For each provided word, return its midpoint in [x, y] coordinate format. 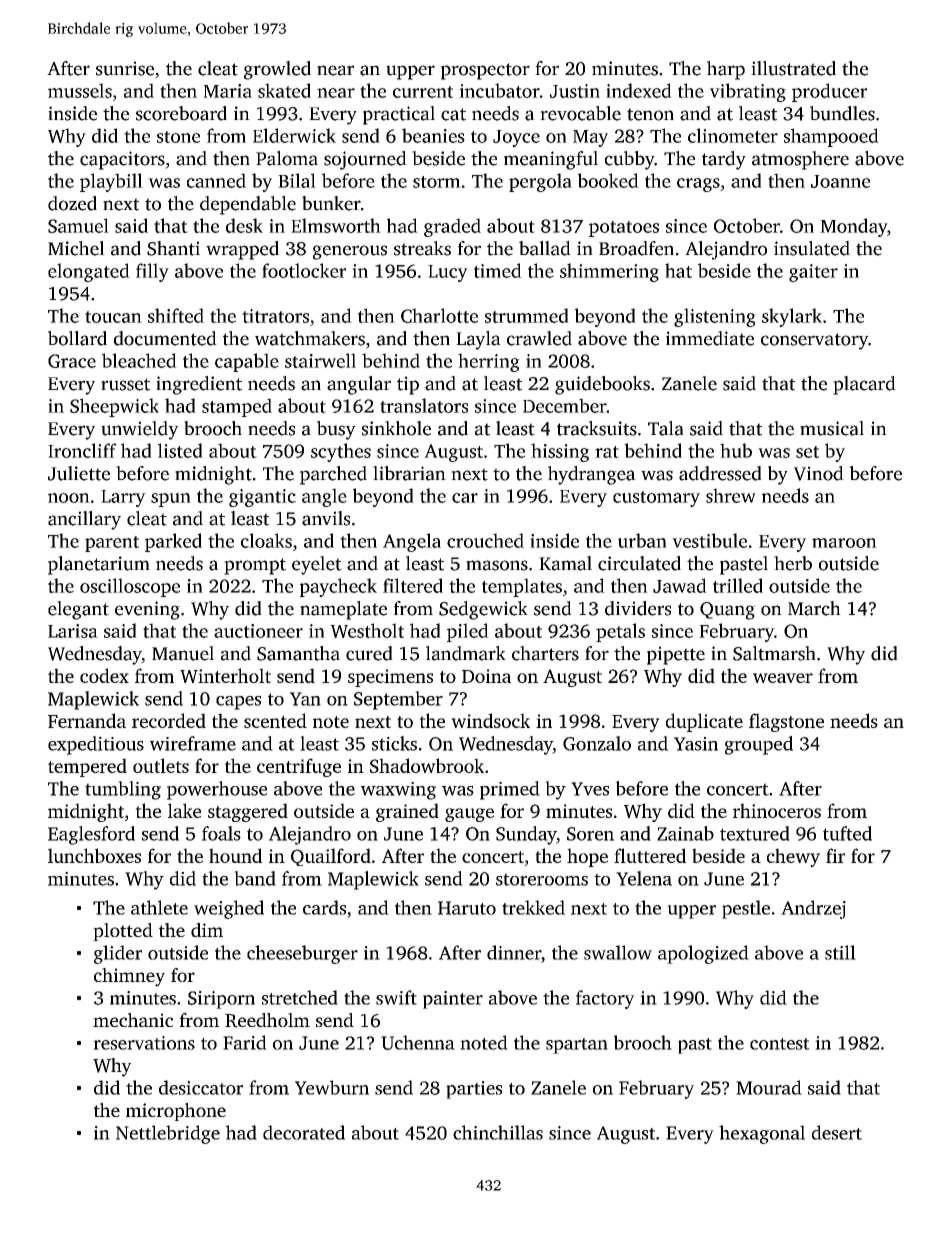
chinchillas [498, 1132]
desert [837, 1132]
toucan [113, 317]
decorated [304, 1132]
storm [437, 182]
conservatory [814, 341]
